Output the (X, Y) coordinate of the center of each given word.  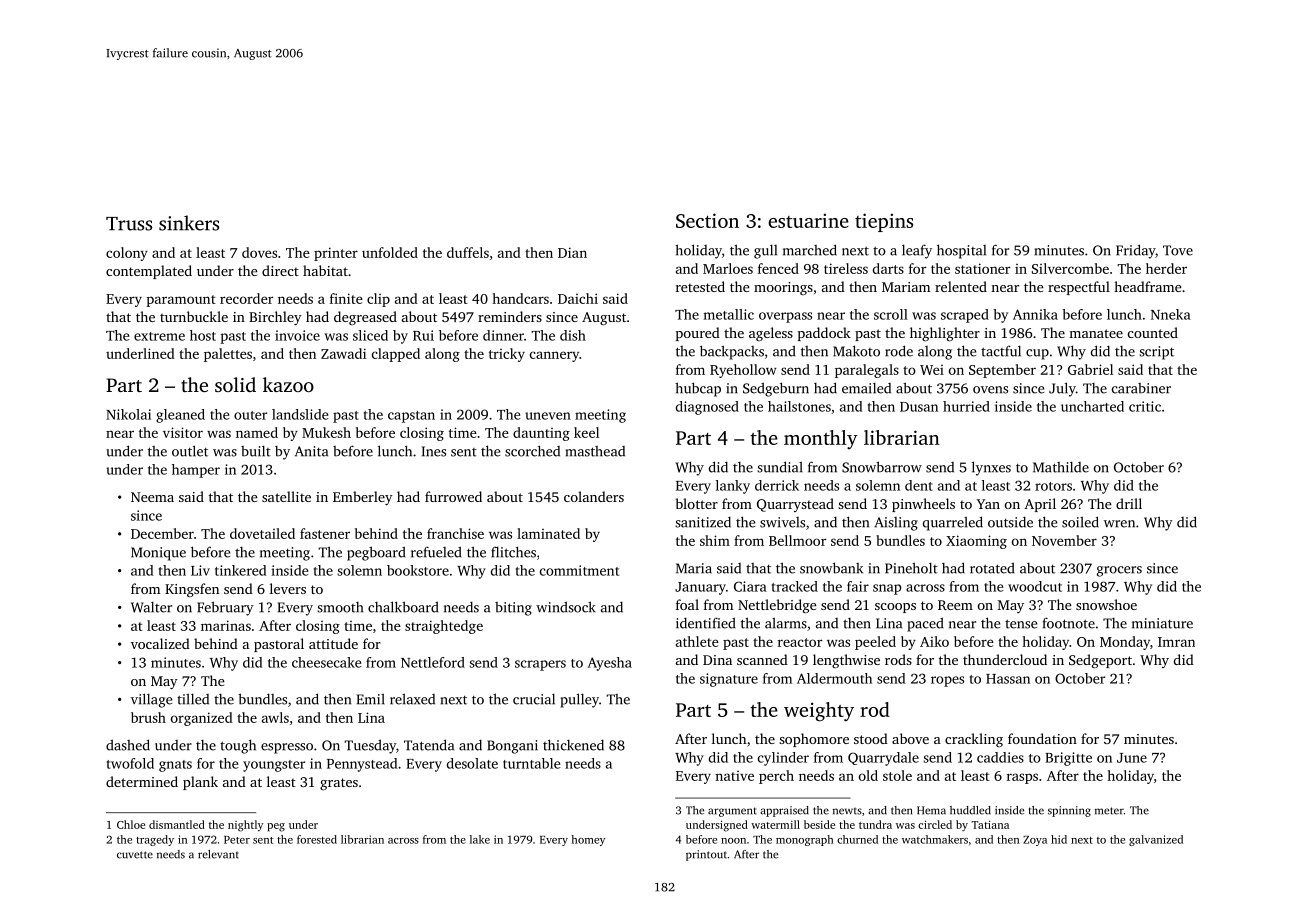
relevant (218, 854)
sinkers (189, 223)
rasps (1022, 778)
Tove (1178, 250)
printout (706, 855)
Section (707, 220)
